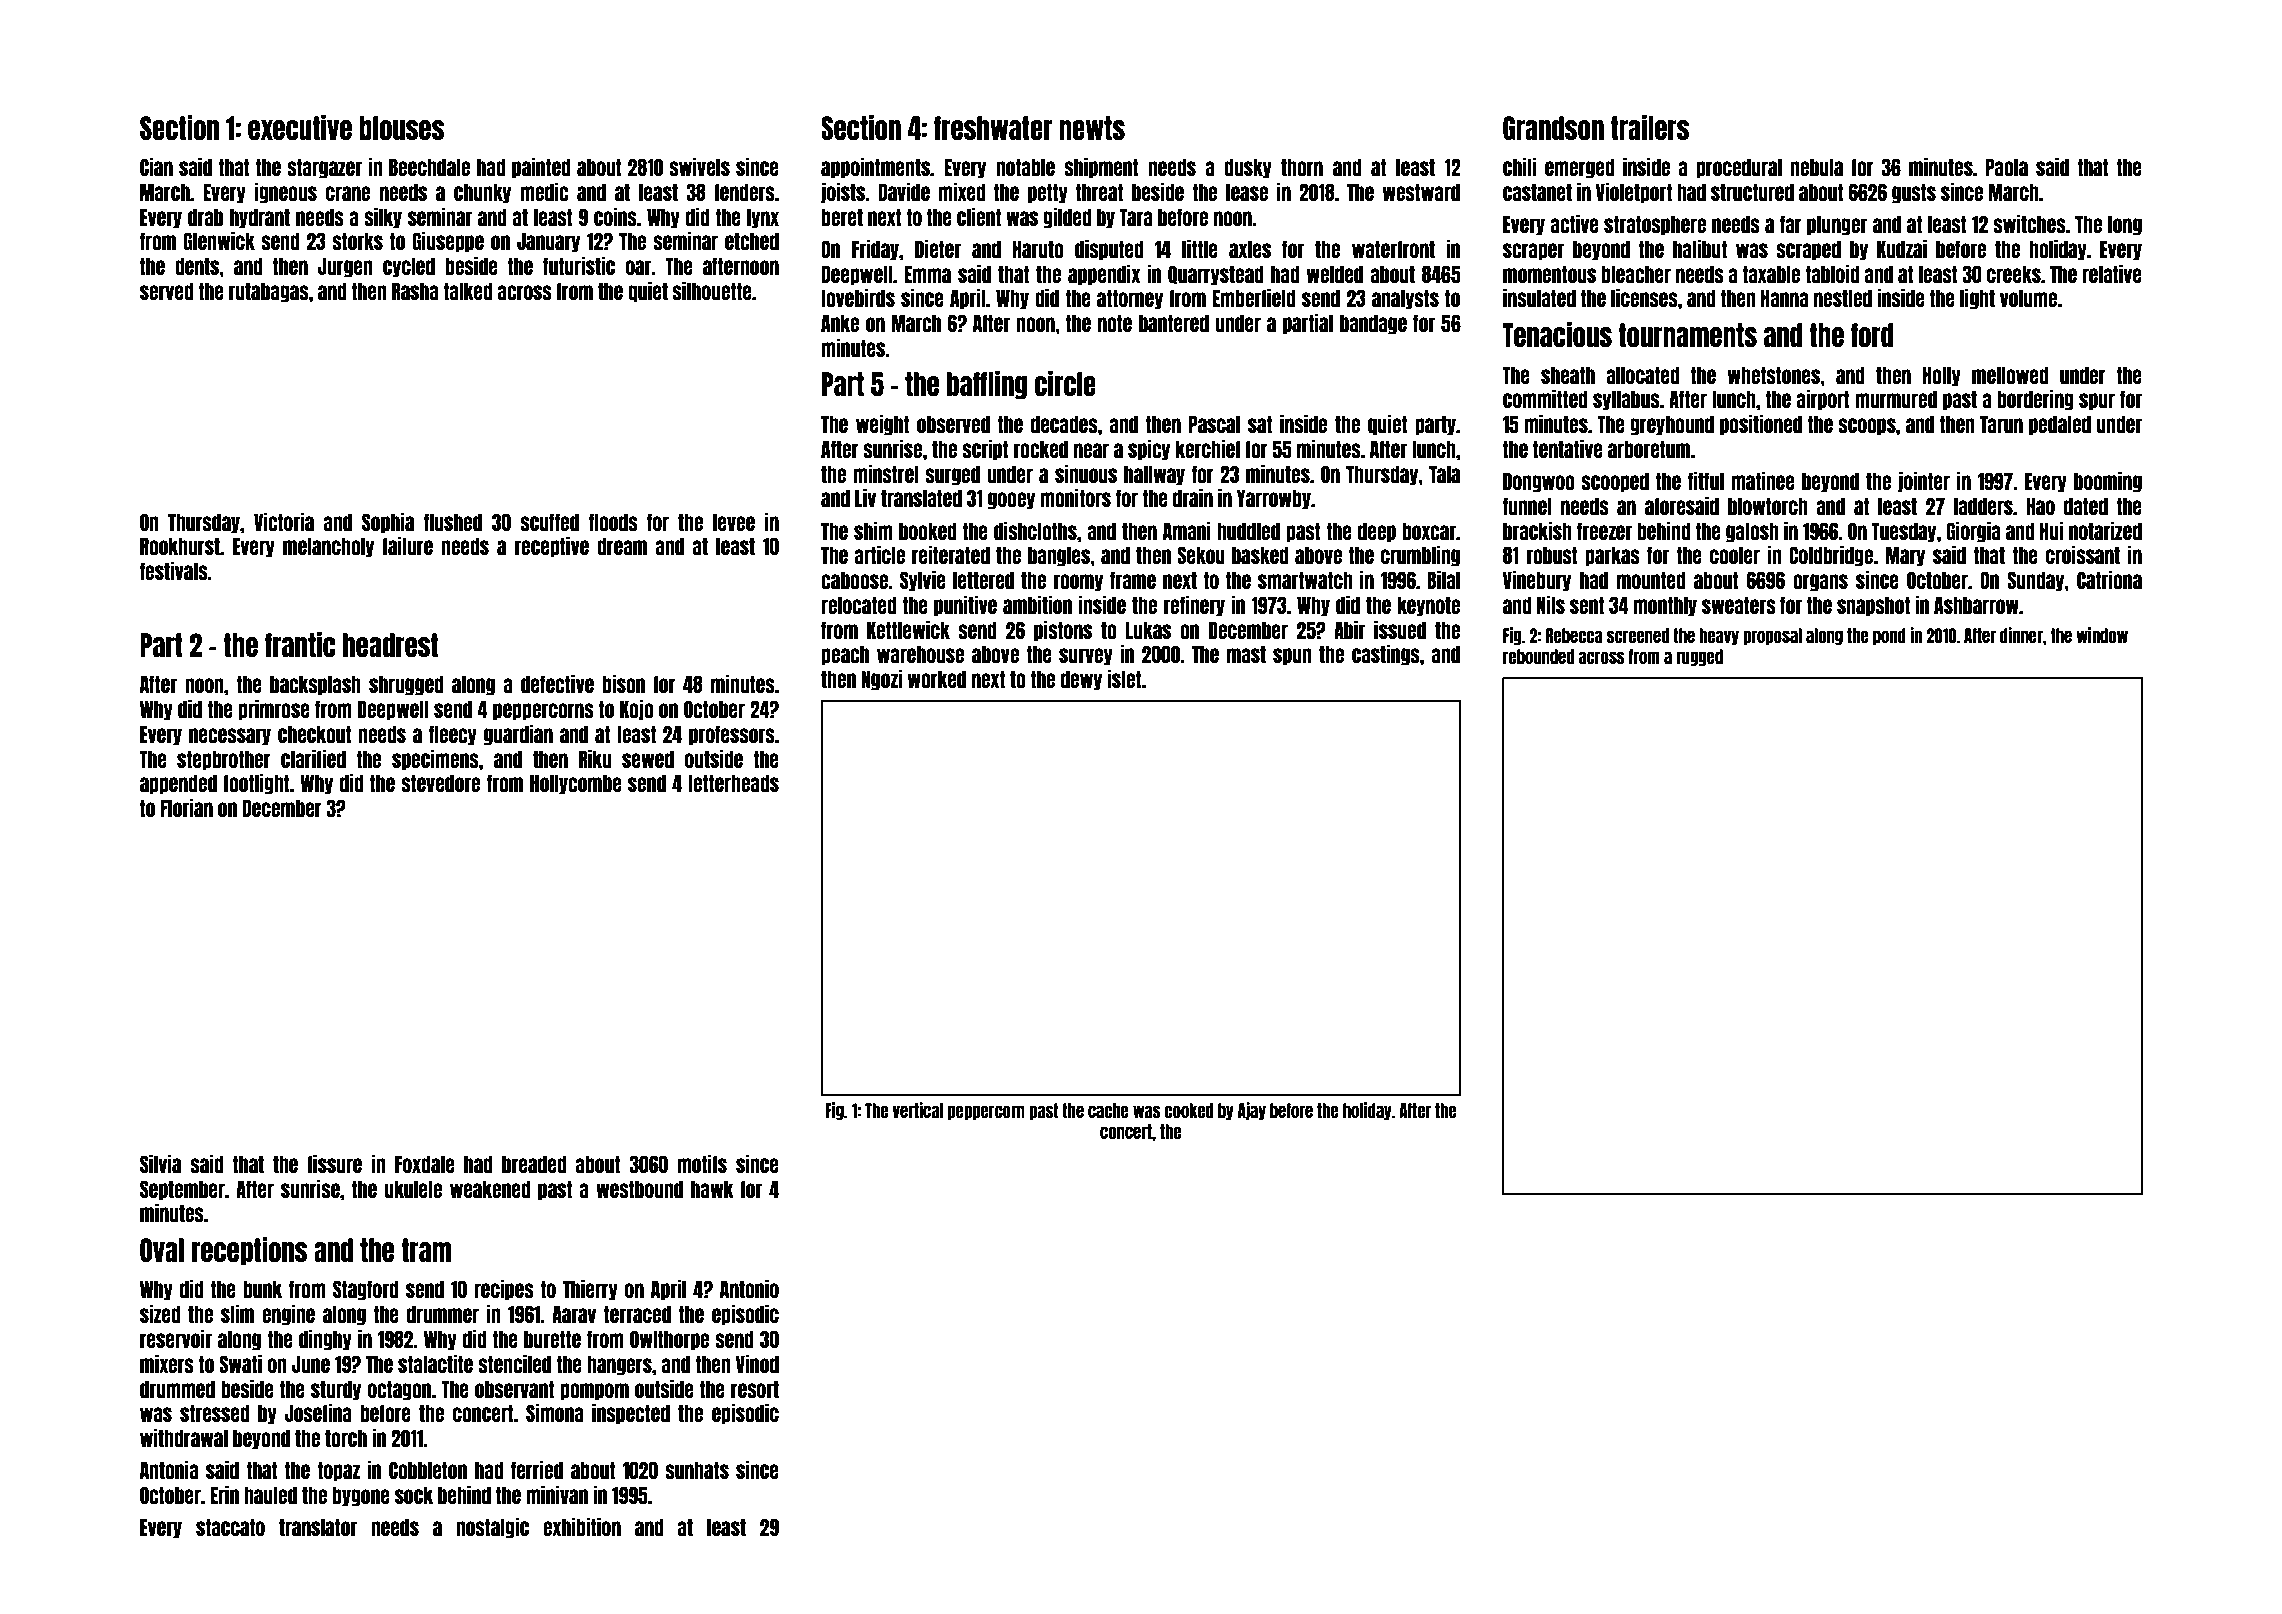 This screenshot has height=1614, width=2282. I want to click on dinner, so click(2021, 635).
